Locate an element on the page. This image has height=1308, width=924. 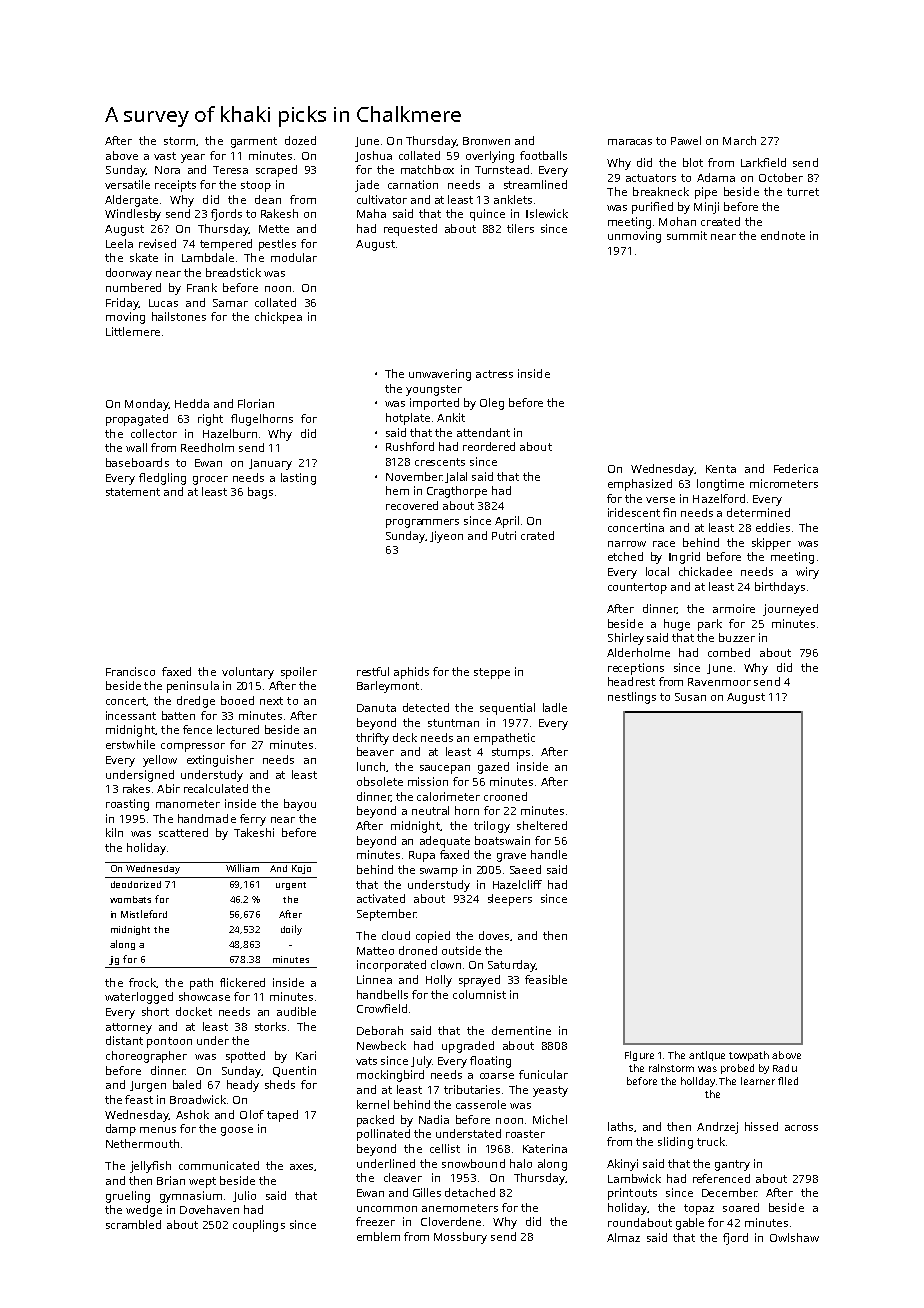
Joshua is located at coordinates (373, 156).
